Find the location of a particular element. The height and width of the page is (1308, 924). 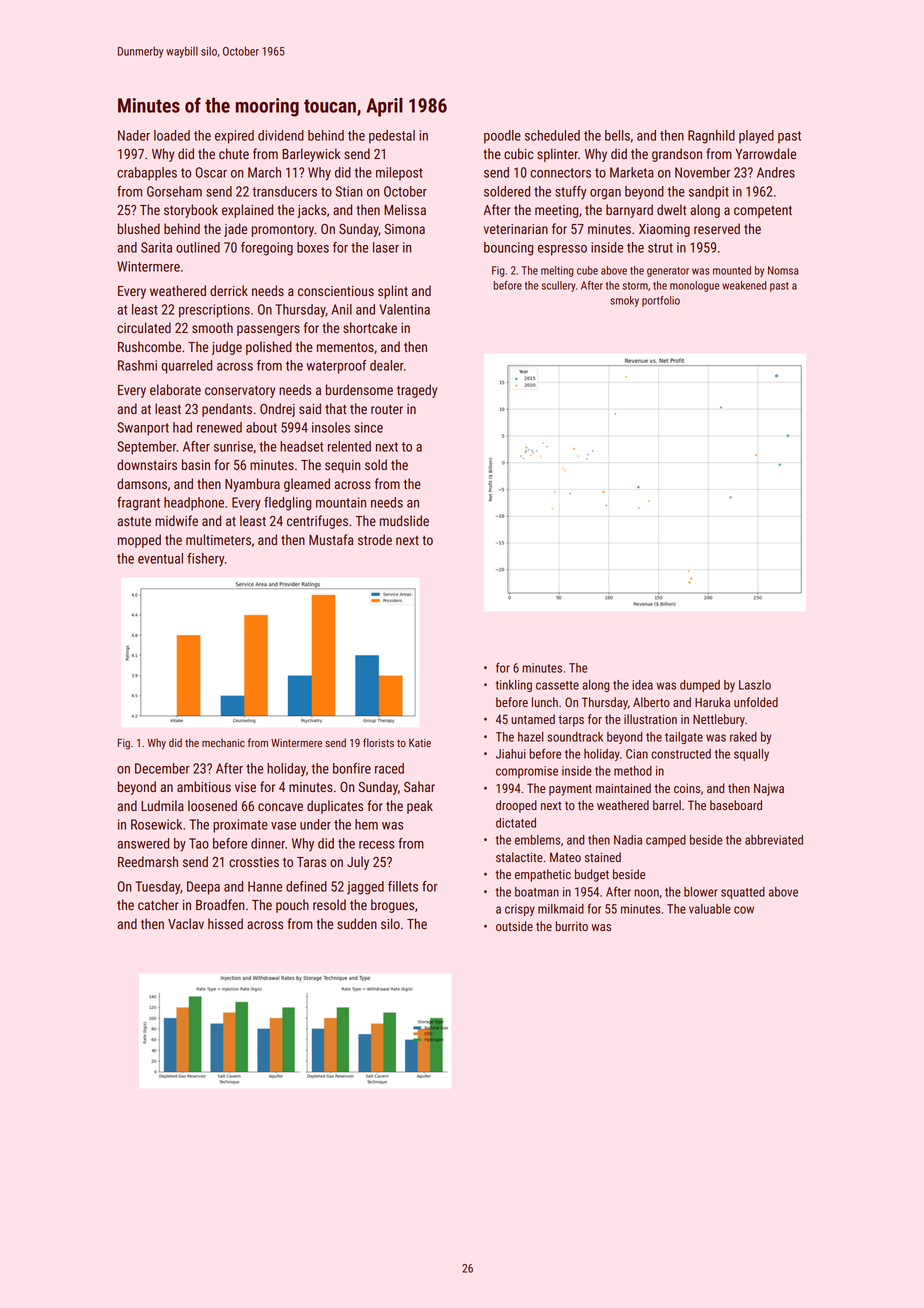

basin is located at coordinates (196, 464).
